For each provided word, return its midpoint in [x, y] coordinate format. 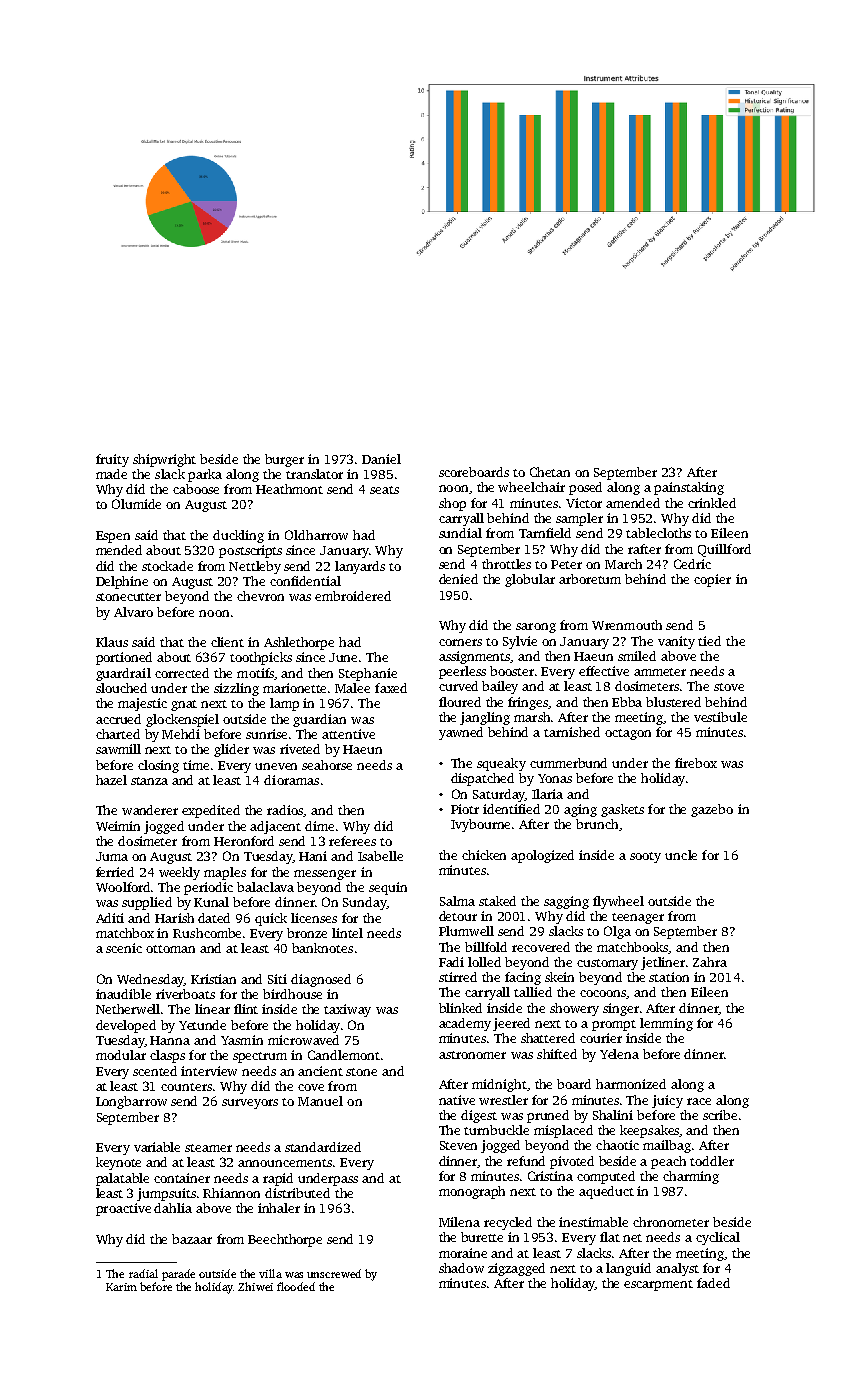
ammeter [660, 672]
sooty [645, 857]
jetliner [663, 963]
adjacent [275, 827]
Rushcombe [207, 933]
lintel [347, 933]
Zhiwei [255, 1286]
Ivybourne [480, 825]
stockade [167, 566]
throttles [506, 564]
